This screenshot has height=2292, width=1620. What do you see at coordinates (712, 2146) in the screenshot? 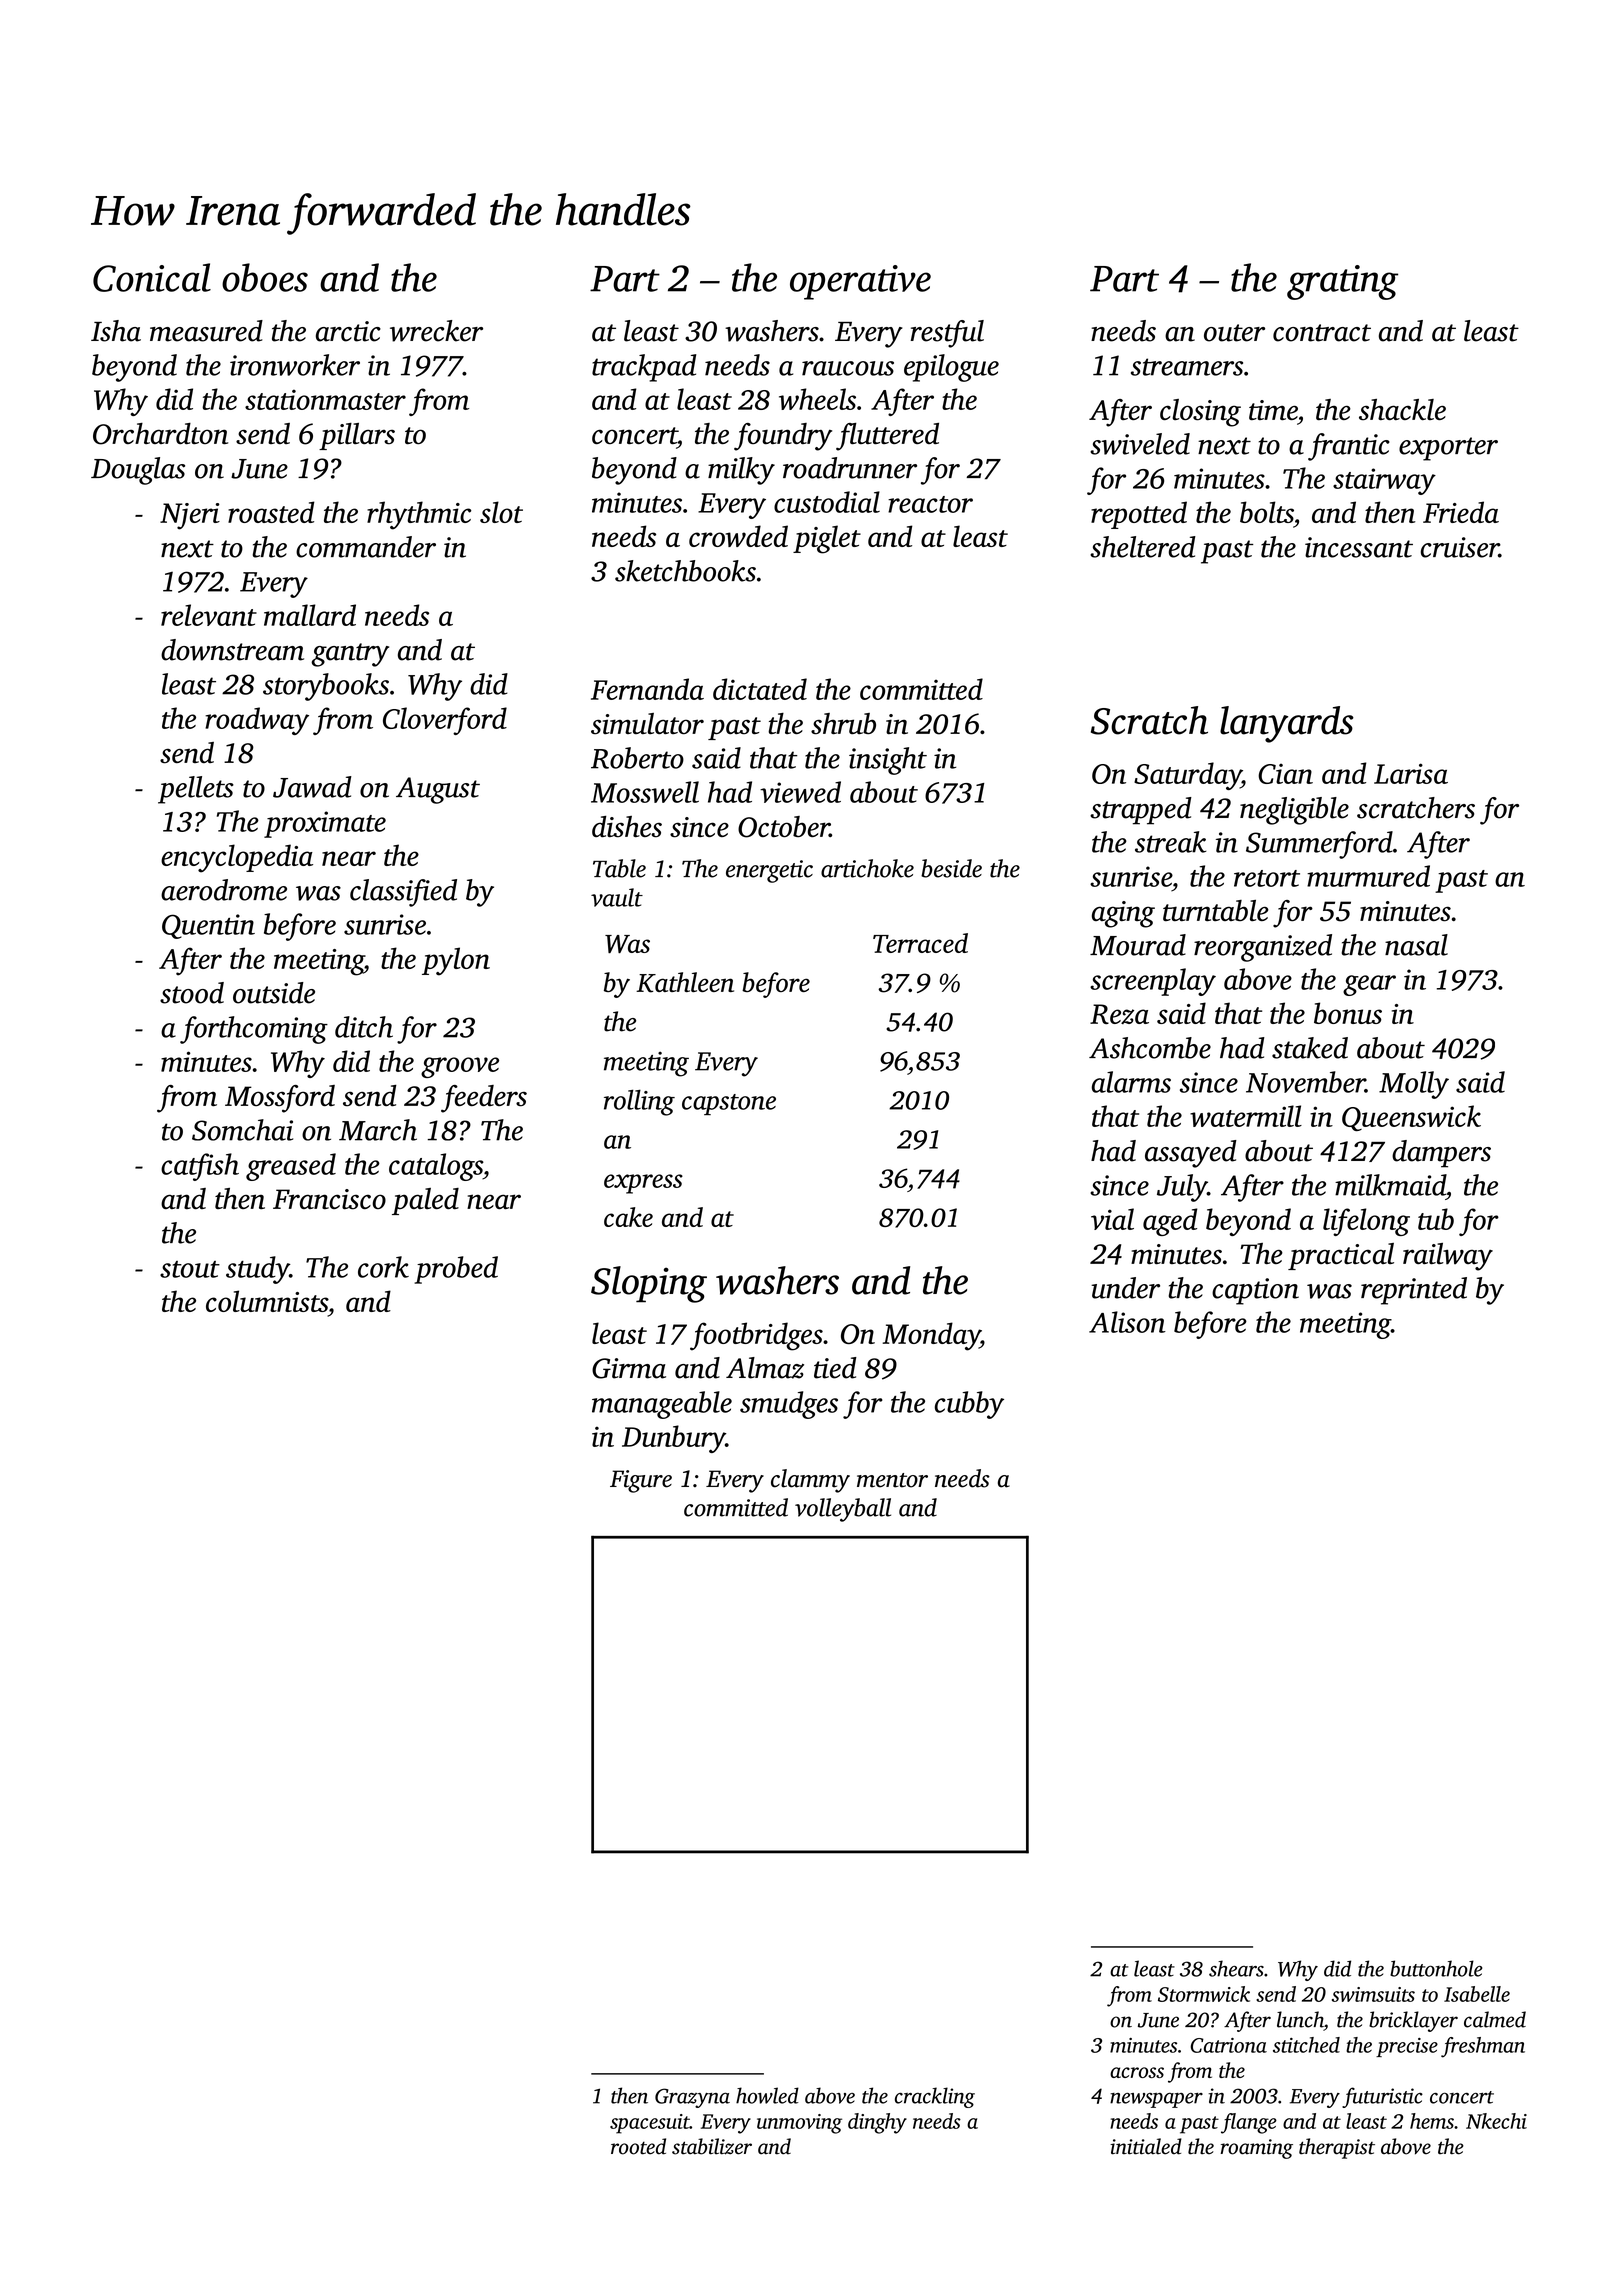
I see `stabilizer` at bounding box center [712, 2146].
